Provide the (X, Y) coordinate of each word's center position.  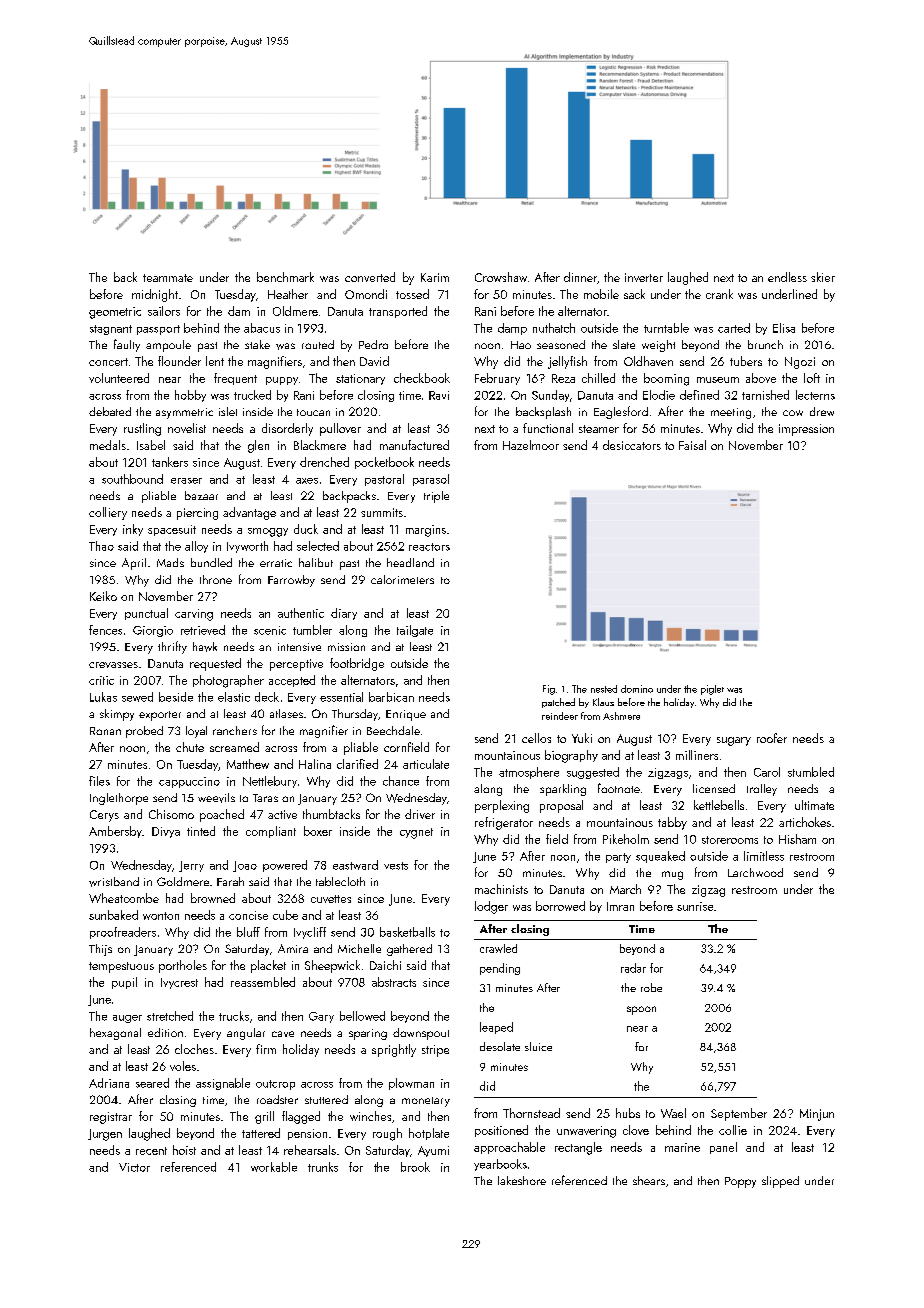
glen (258, 446)
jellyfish (567, 362)
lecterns (815, 395)
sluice (538, 1046)
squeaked (660, 857)
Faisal (692, 445)
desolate (500, 1046)
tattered (261, 1133)
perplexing (502, 806)
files (99, 781)
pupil (124, 983)
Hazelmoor (531, 445)
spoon (641, 1010)
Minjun (817, 1115)
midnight (155, 295)
